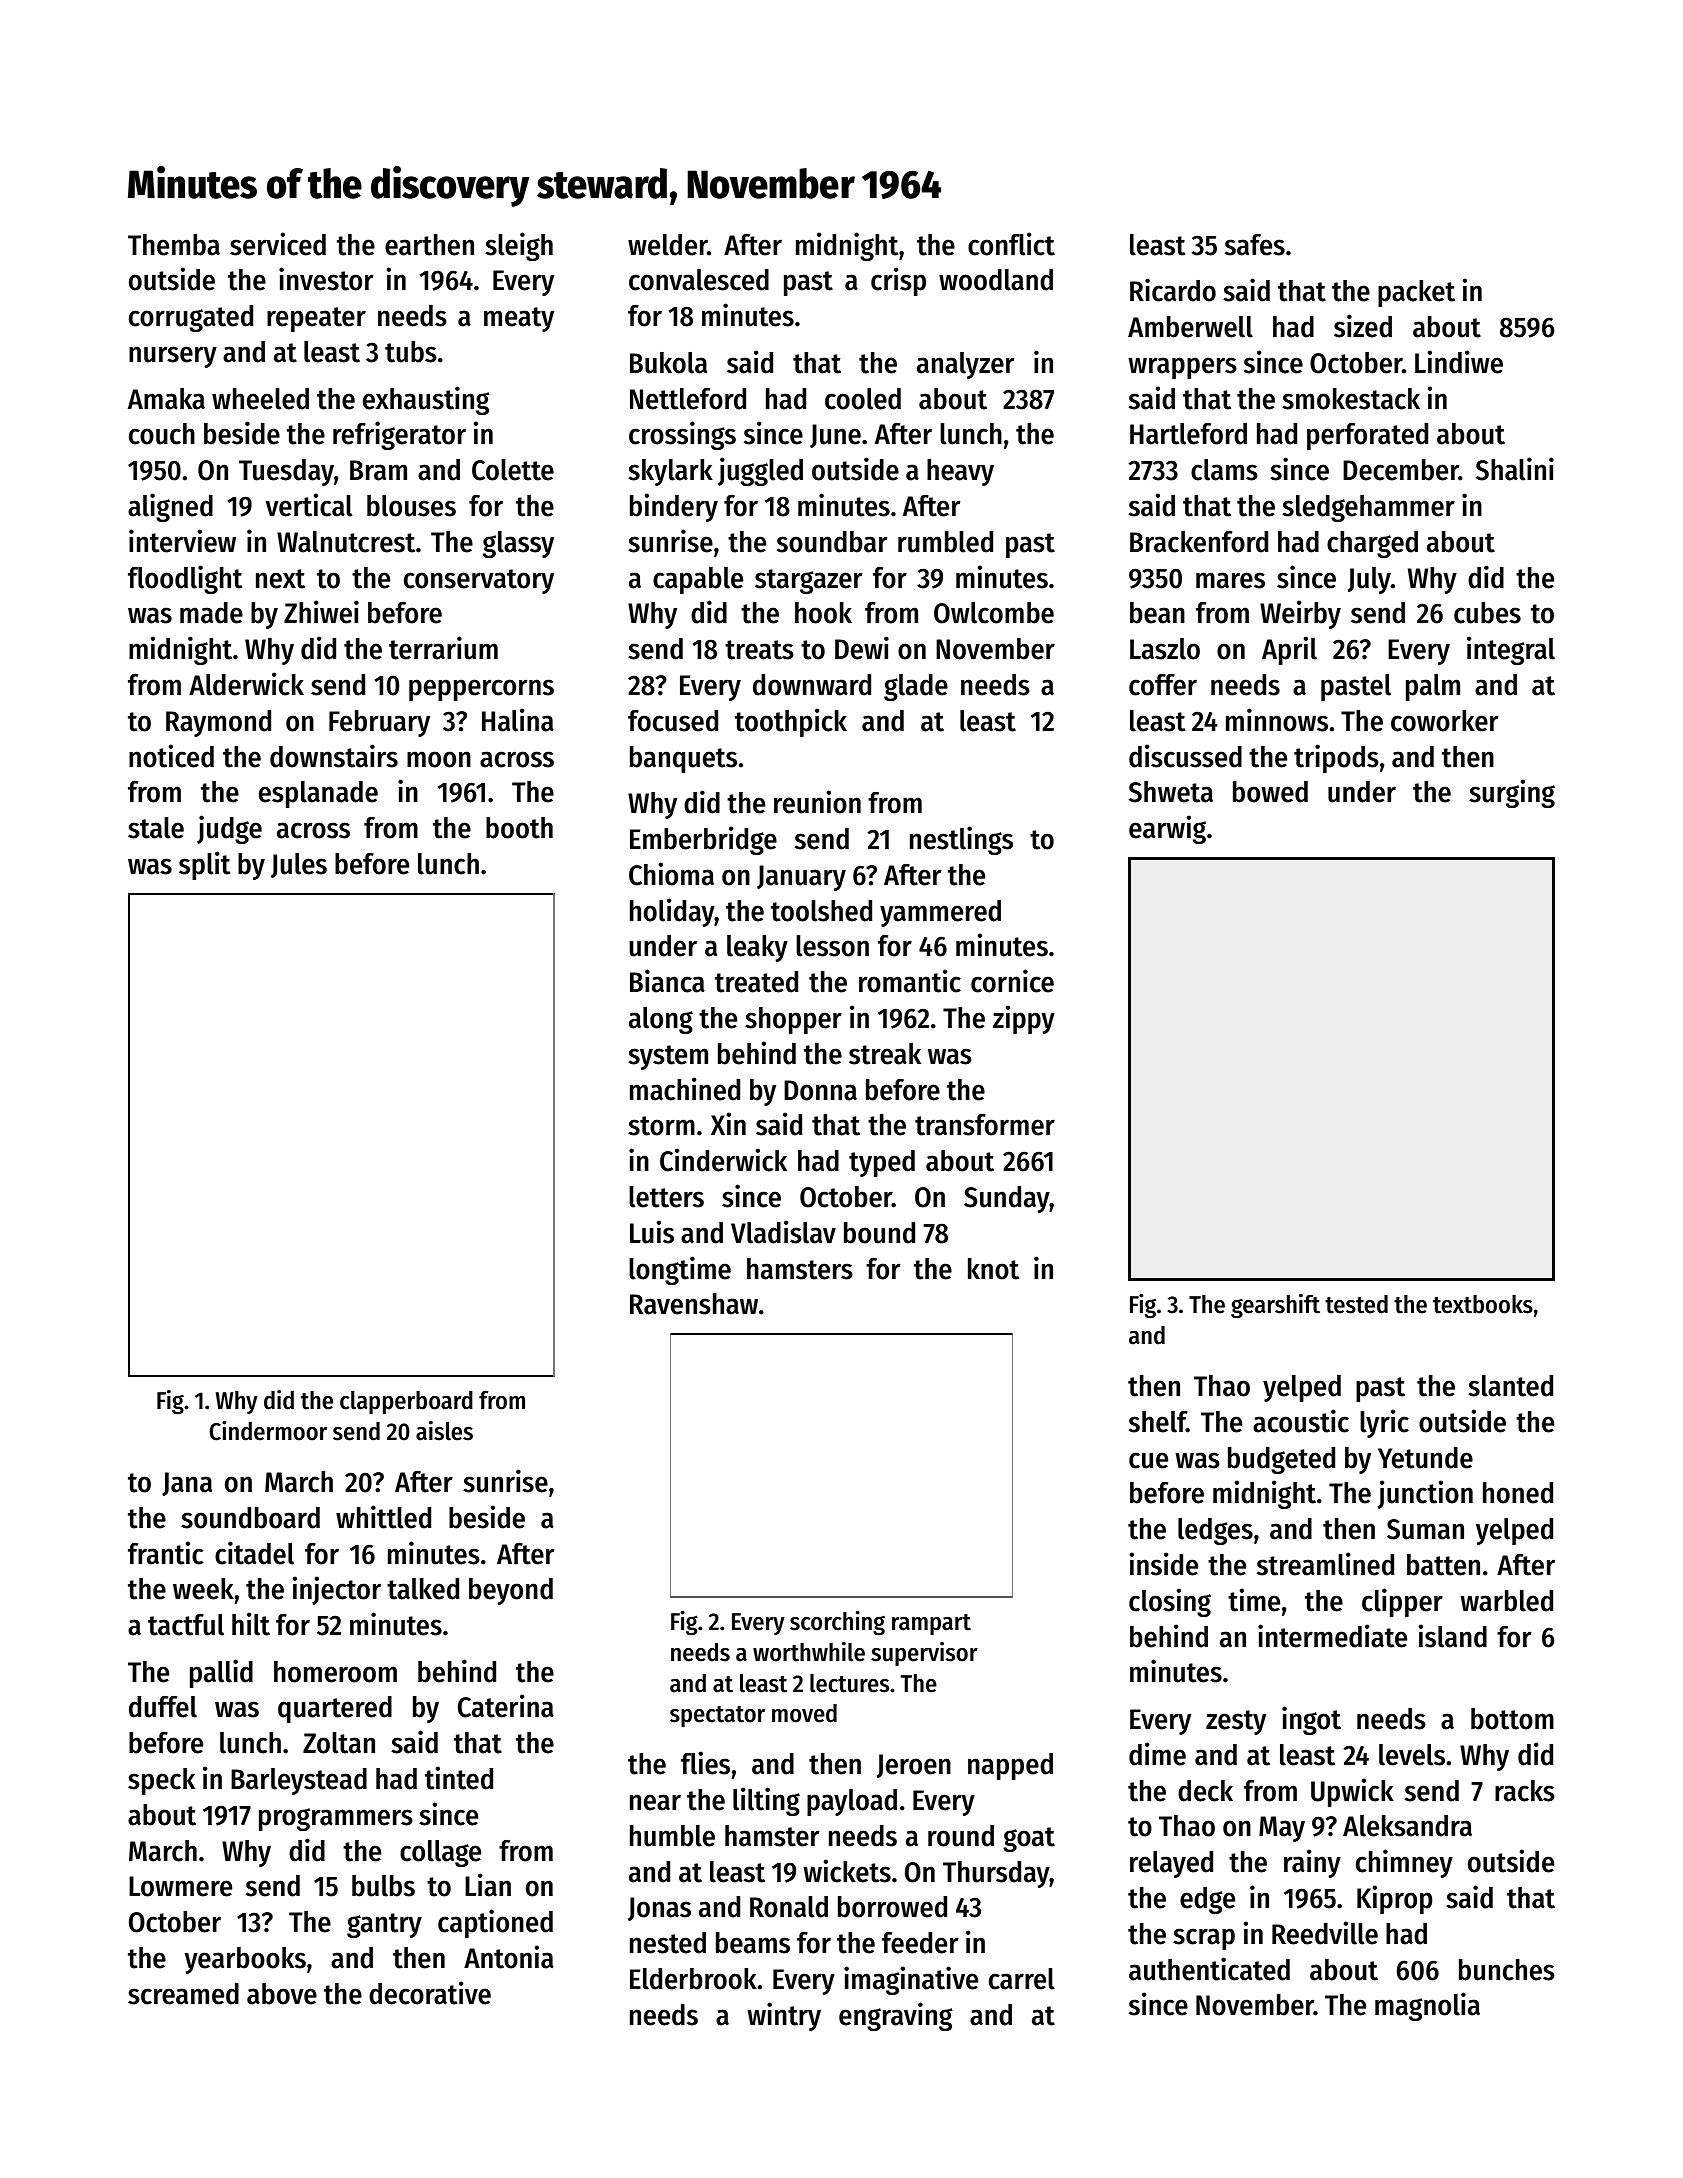 This document has height=2178, width=1683. Describe the element at coordinates (174, 245) in the document. I see `Themba` at that location.
